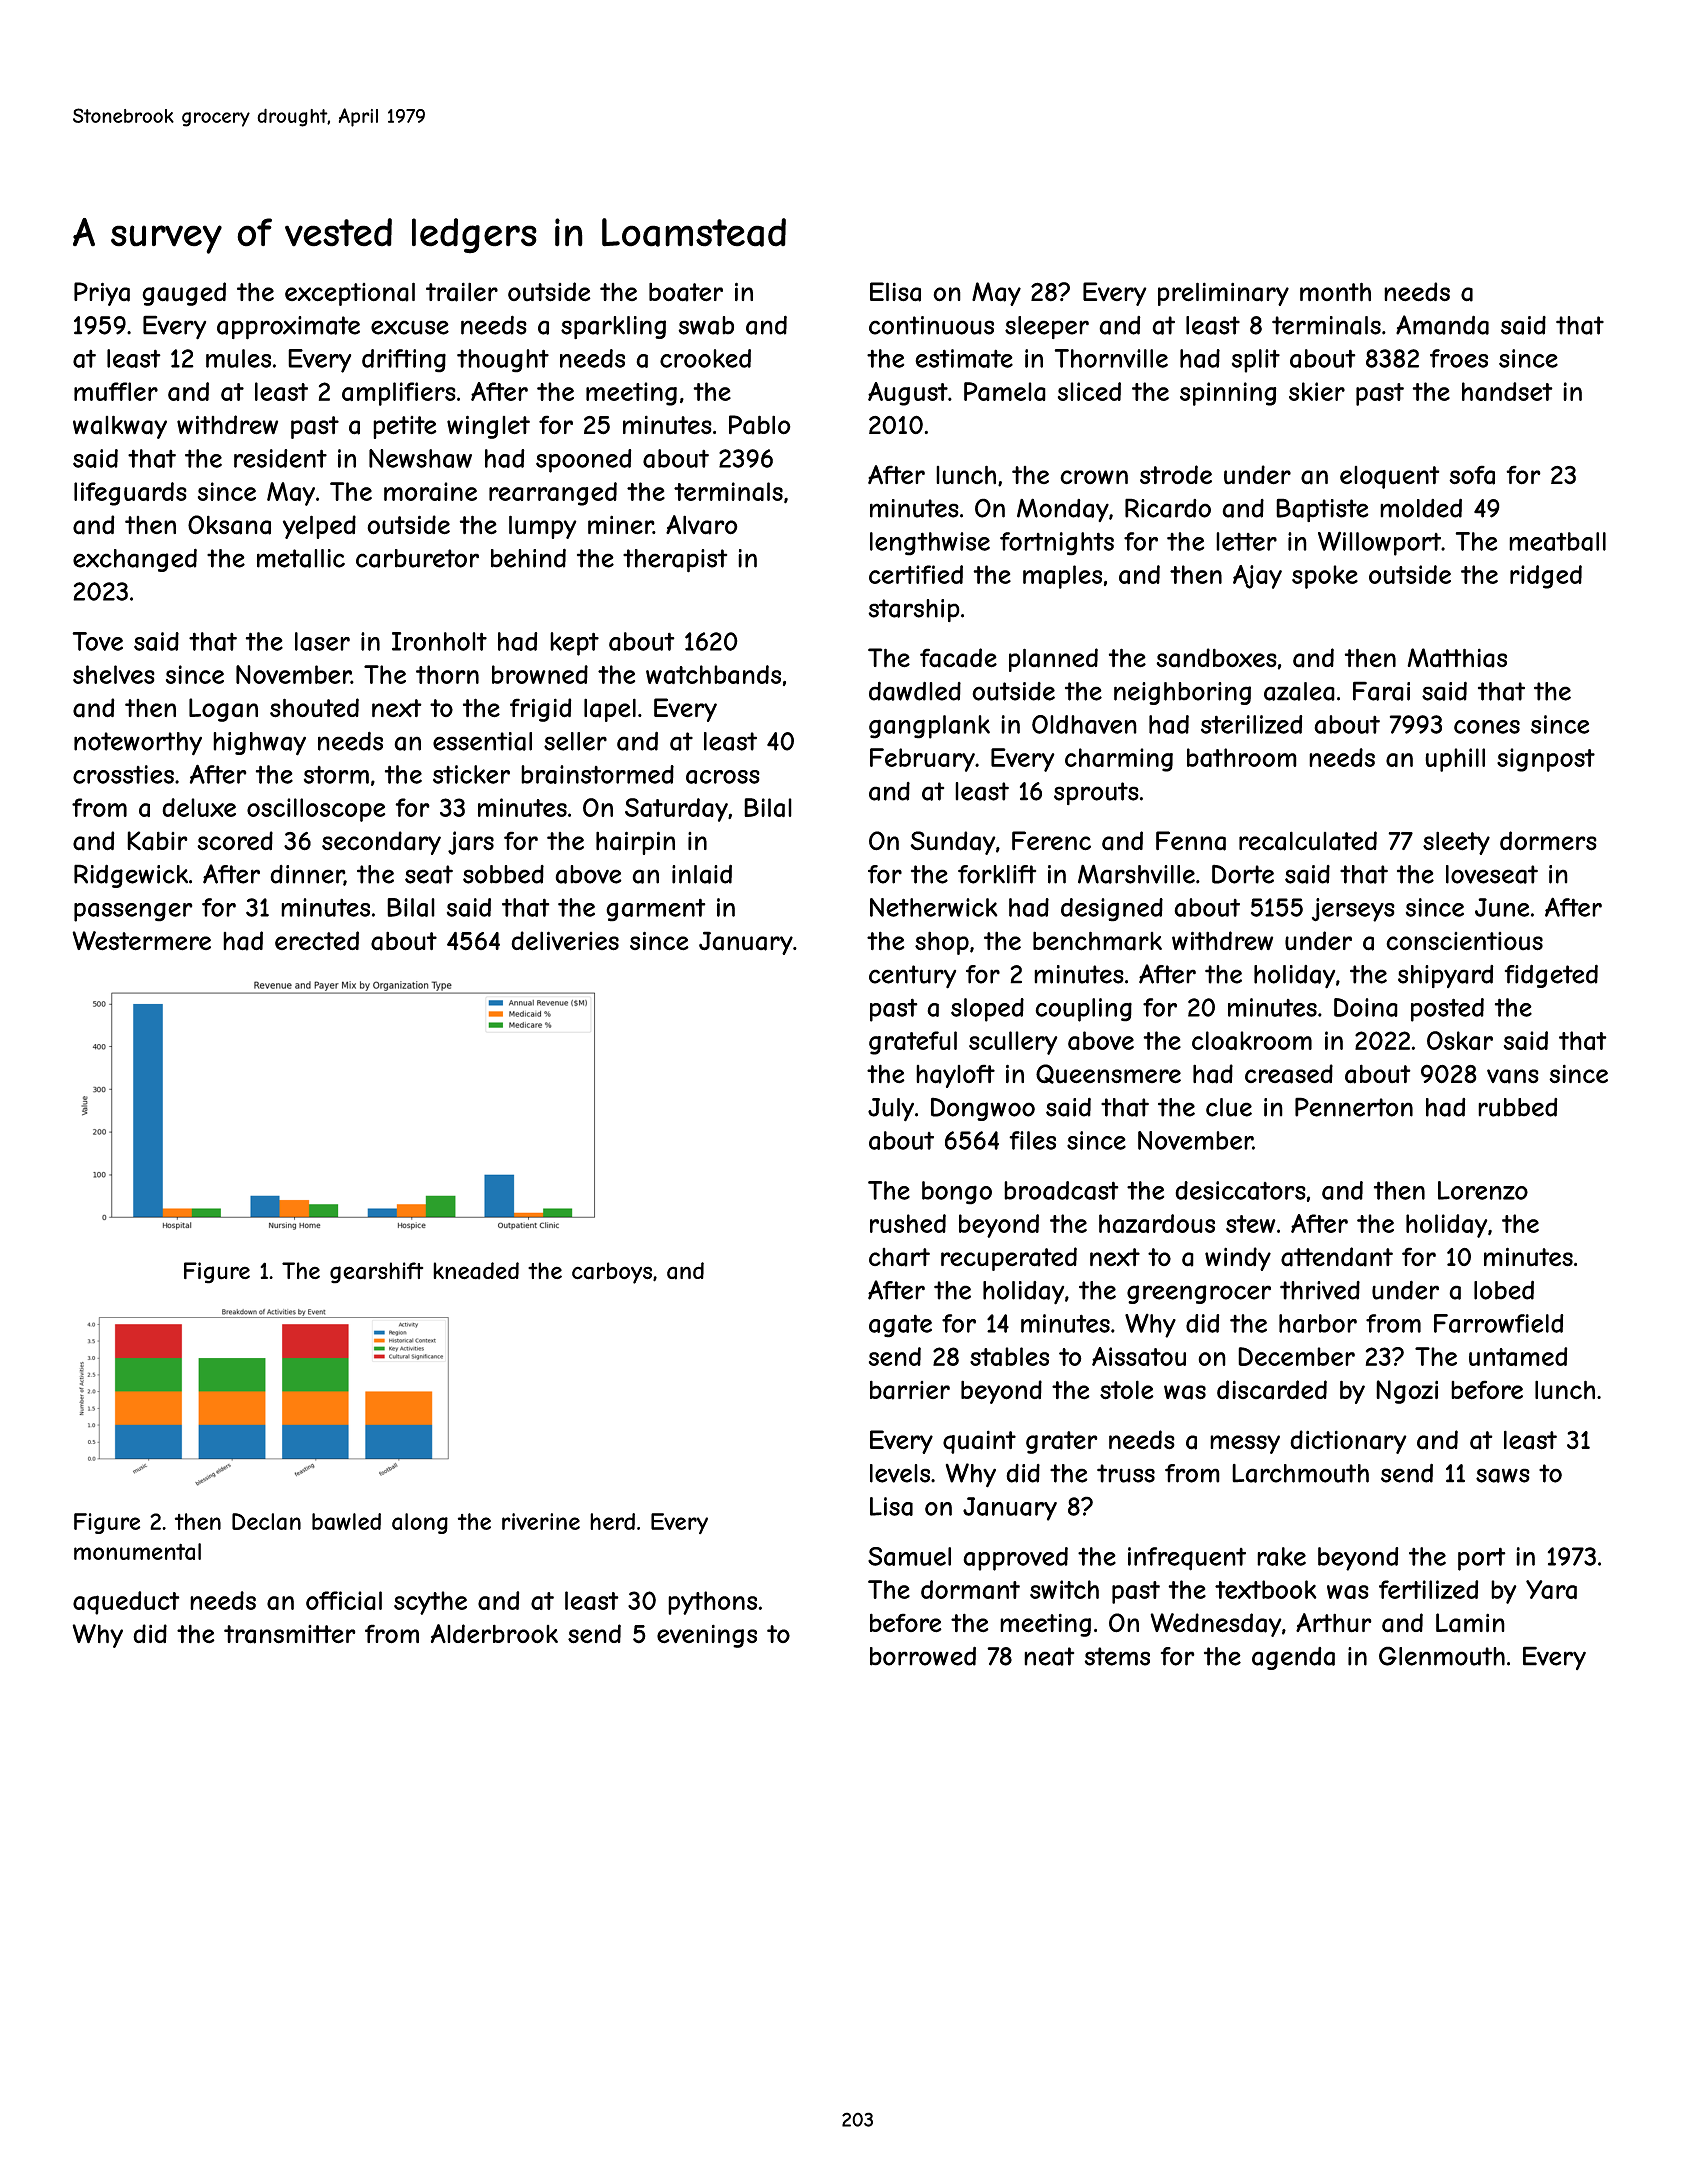  What do you see at coordinates (760, 425) in the page?
I see `Pablo` at bounding box center [760, 425].
